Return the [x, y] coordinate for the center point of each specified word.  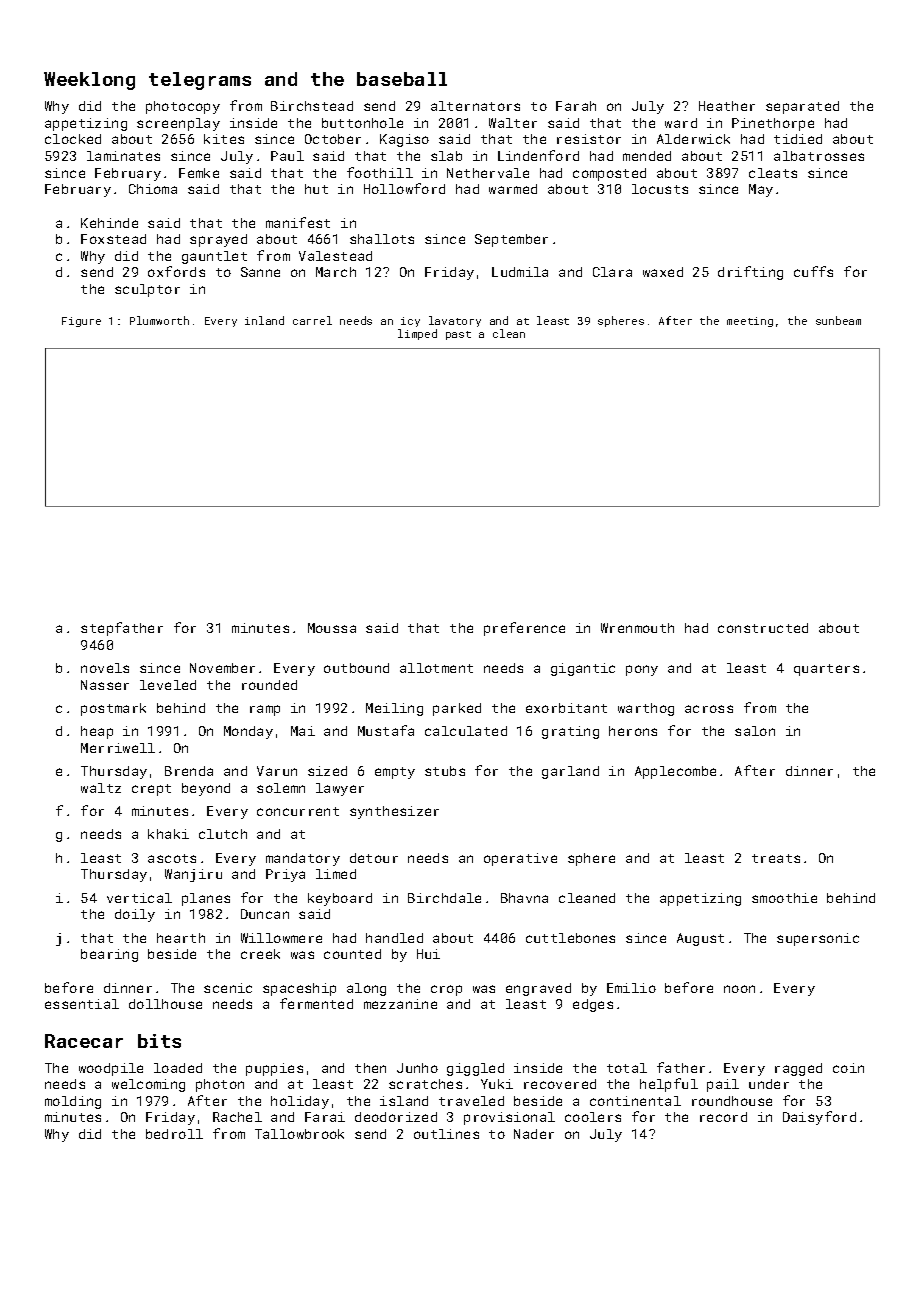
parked [457, 709]
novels [105, 668]
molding [73, 1102]
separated [802, 107]
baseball [402, 79]
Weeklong [89, 81]
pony [642, 670]
